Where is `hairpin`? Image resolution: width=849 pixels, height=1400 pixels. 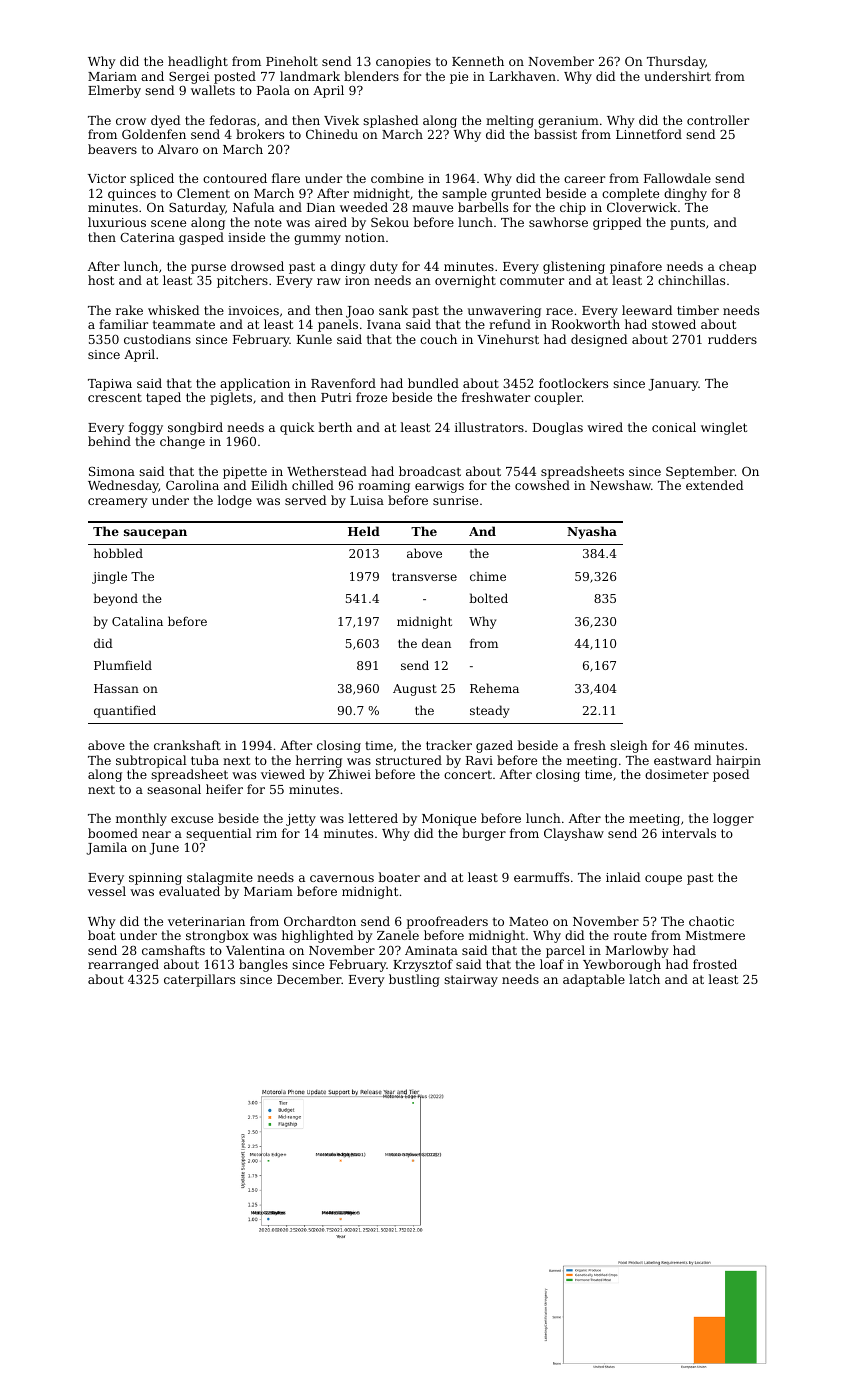 hairpin is located at coordinates (738, 761).
